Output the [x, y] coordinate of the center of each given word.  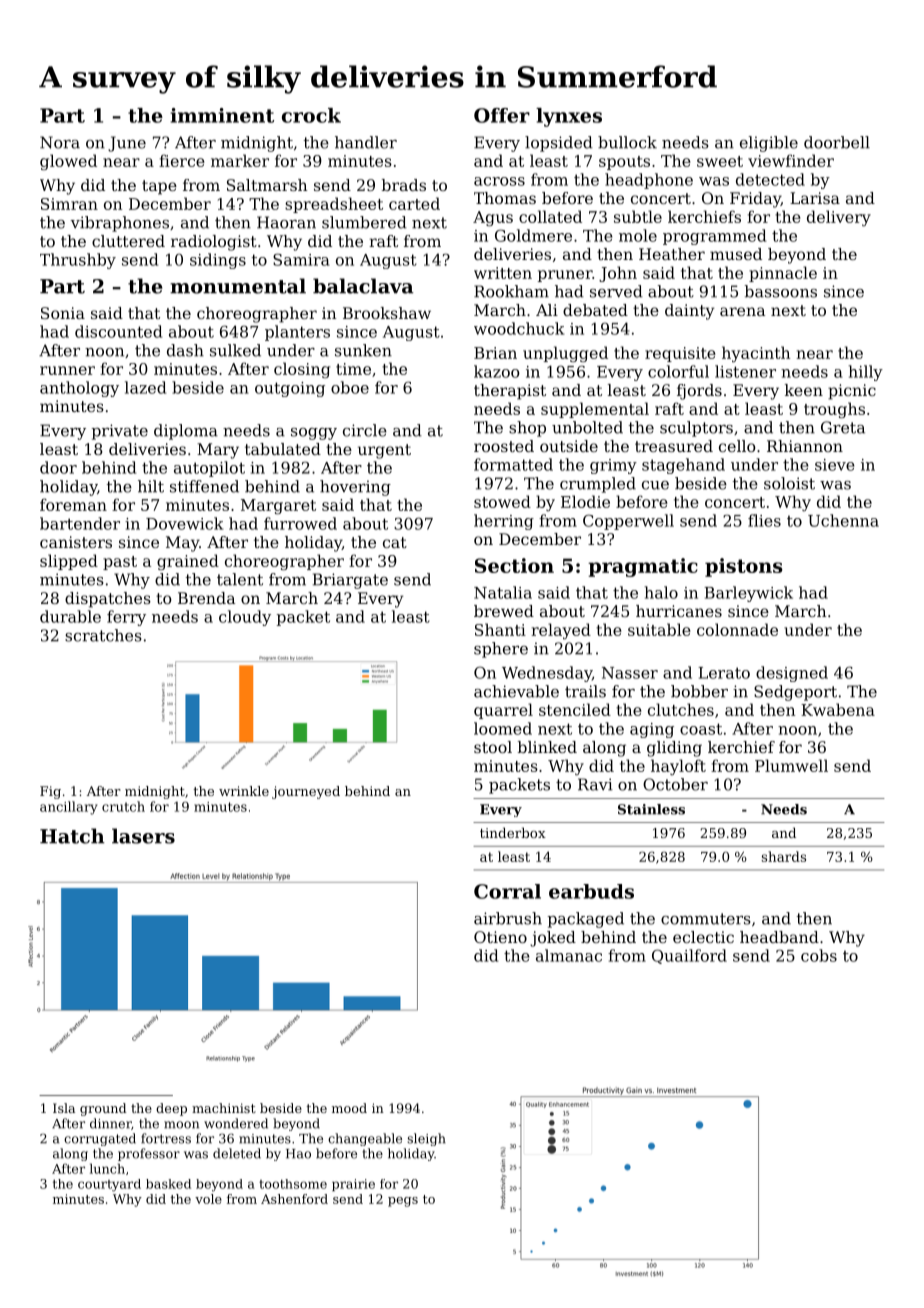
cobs [819, 955]
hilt [151, 486]
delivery [839, 218]
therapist [510, 392]
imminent [222, 115]
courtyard [109, 1185]
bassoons [781, 291]
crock [311, 115]
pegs [403, 1202]
